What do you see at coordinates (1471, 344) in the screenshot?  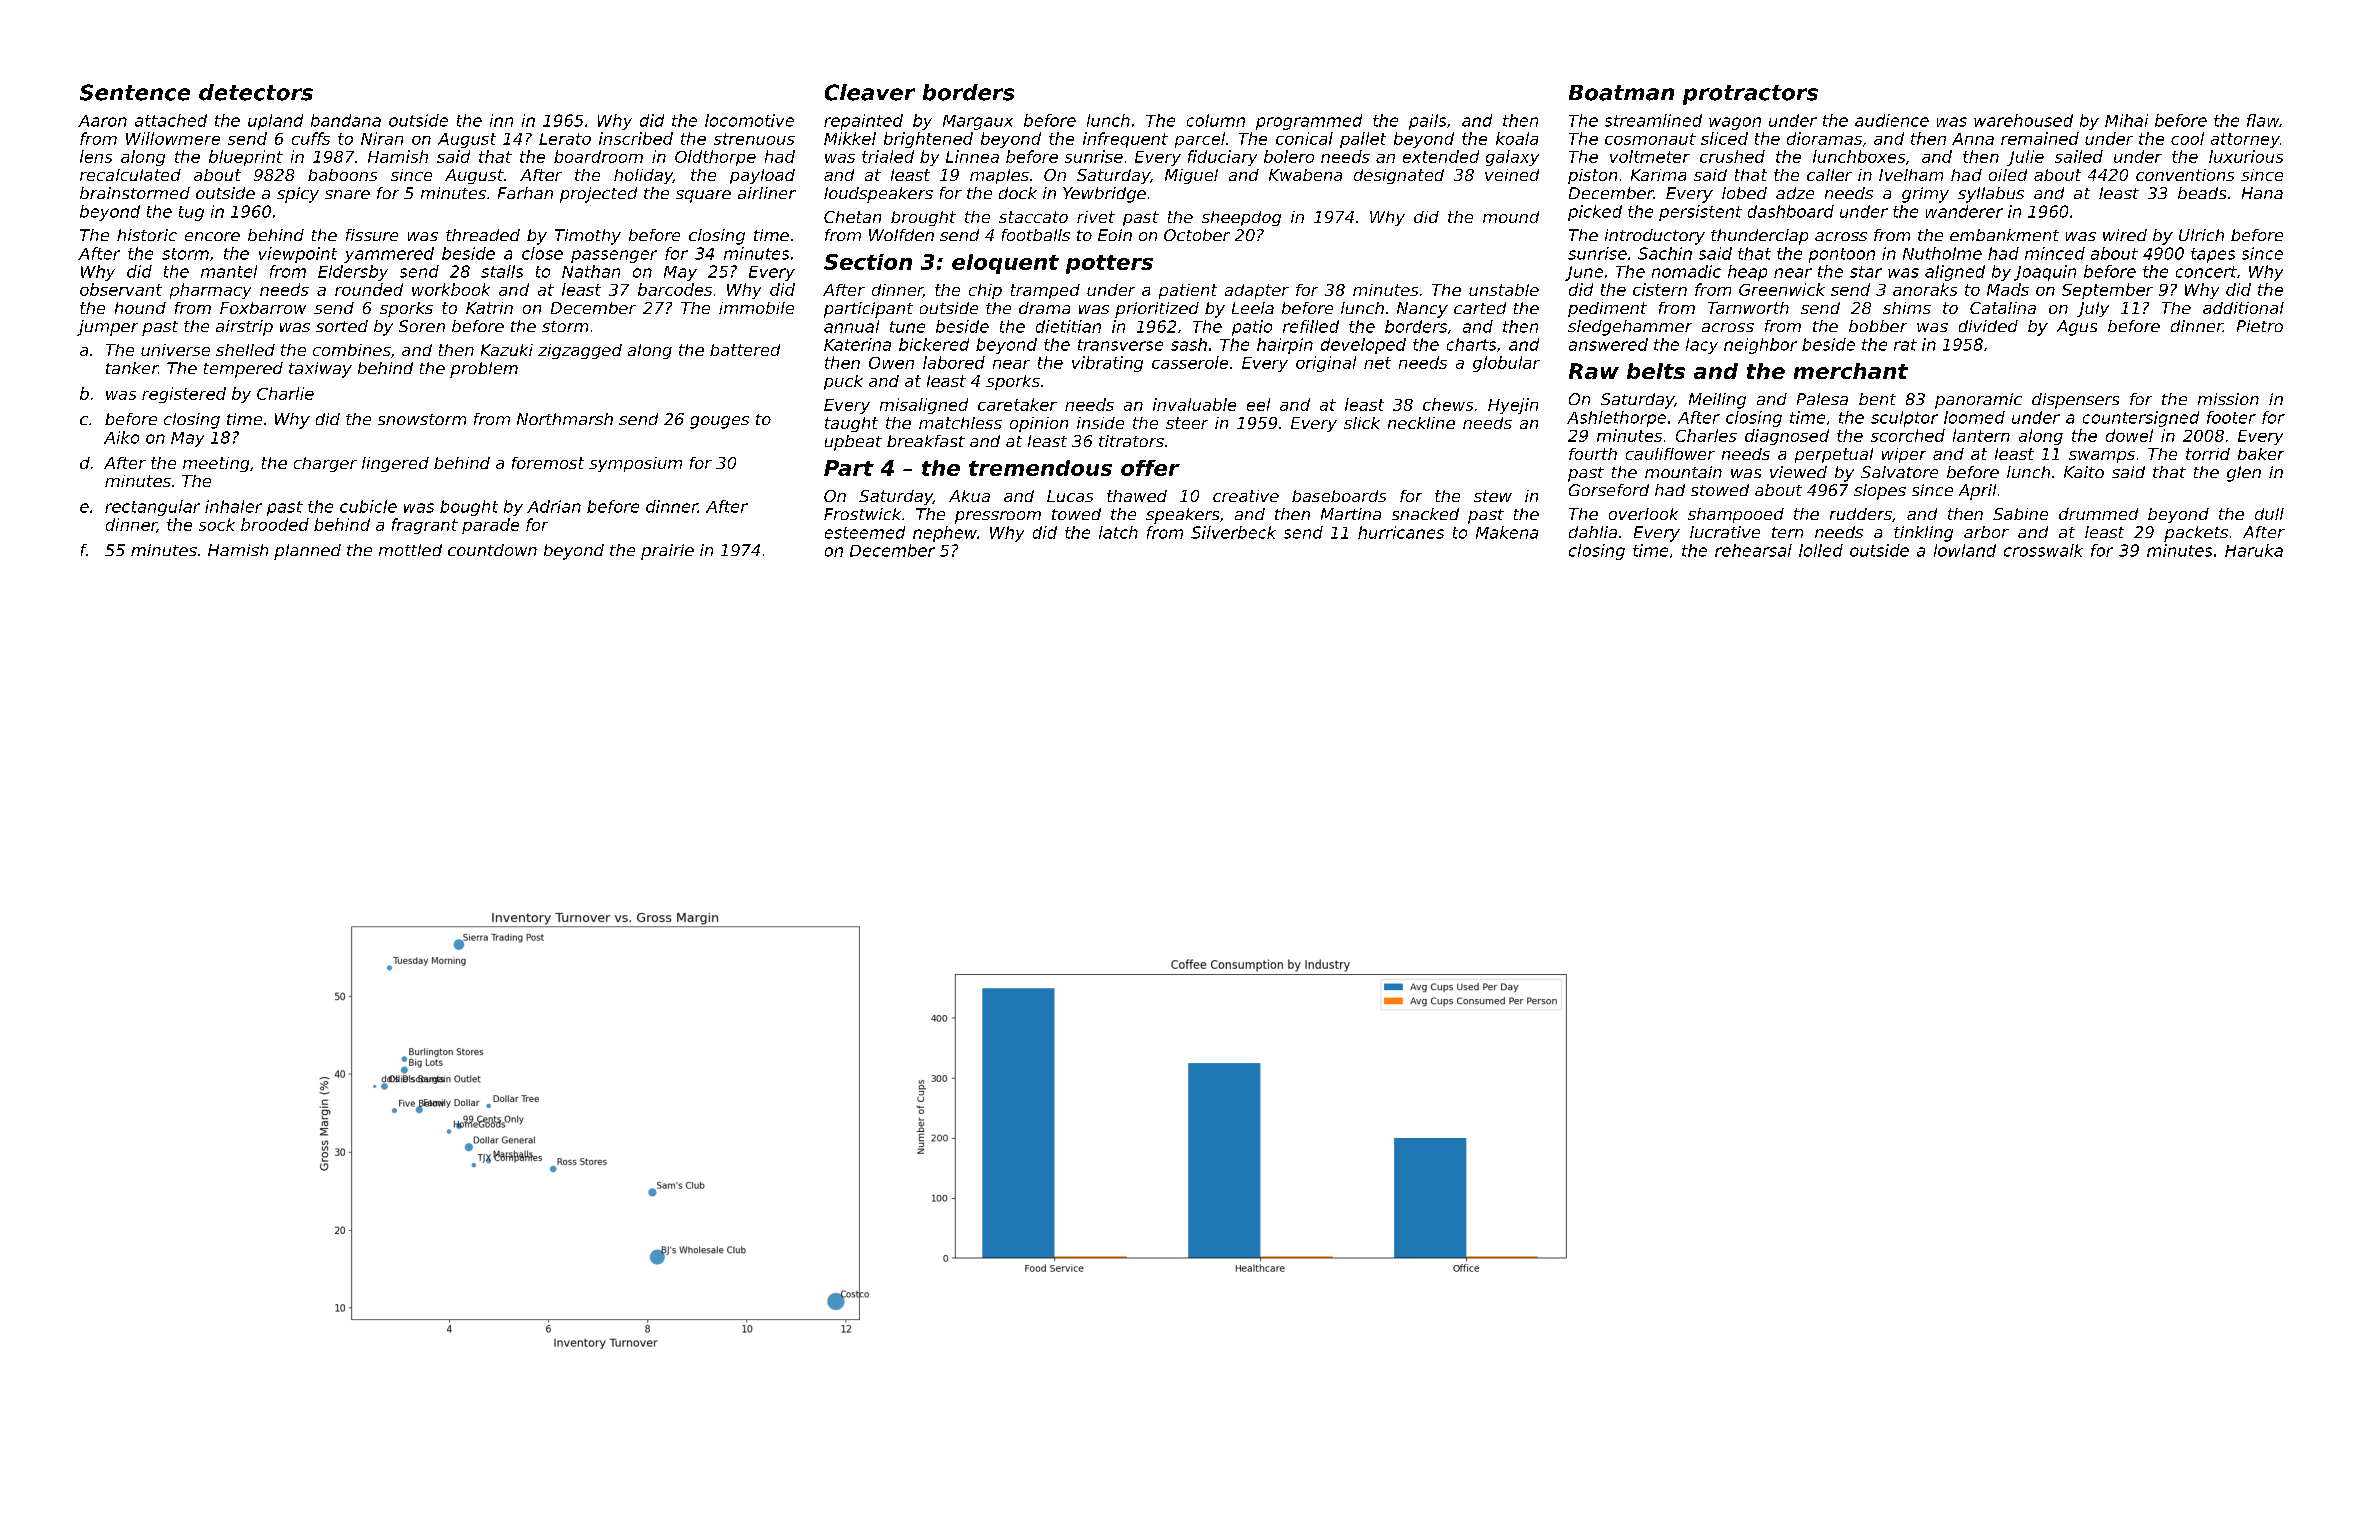 I see `charts` at bounding box center [1471, 344].
